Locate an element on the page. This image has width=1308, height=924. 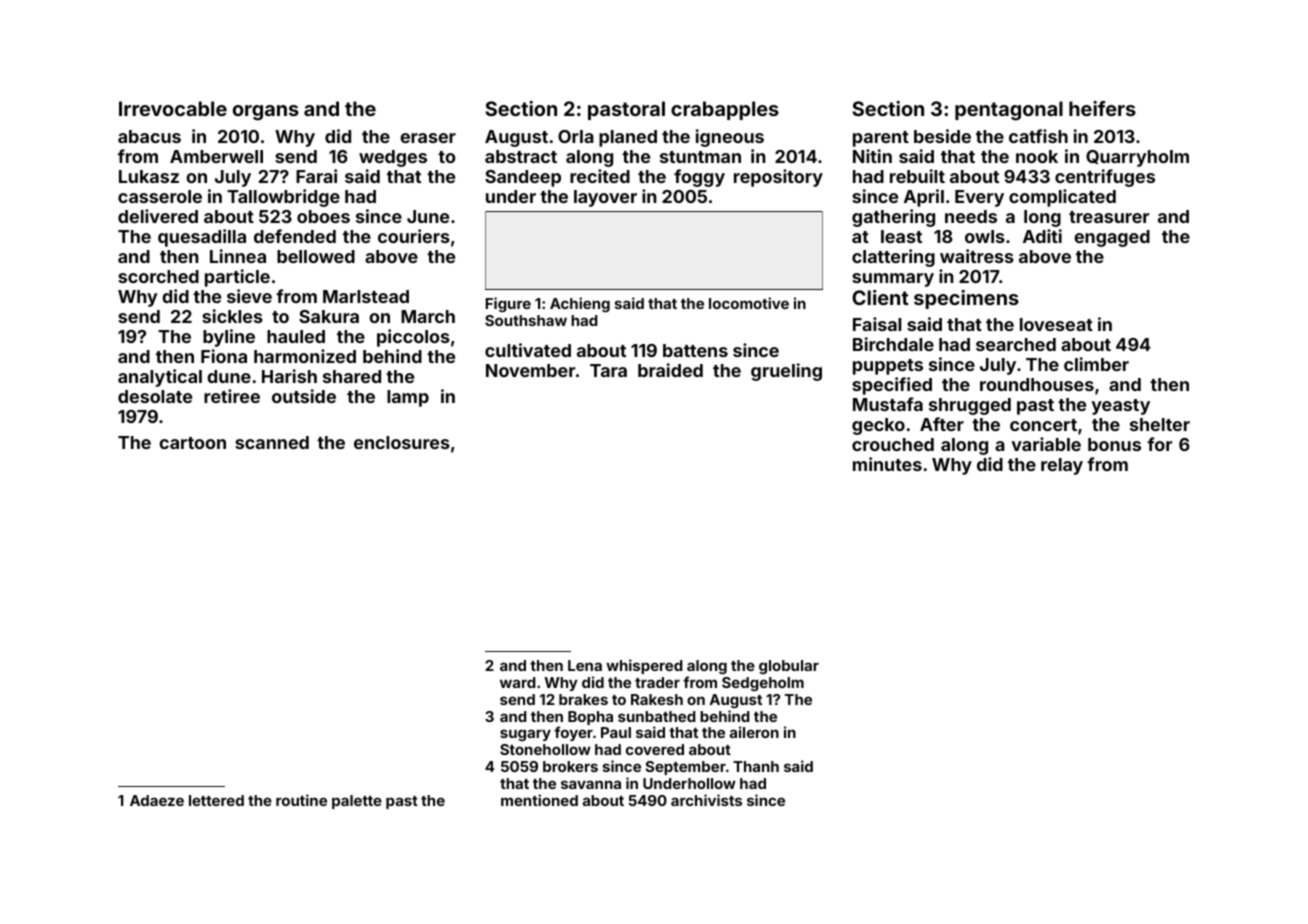
minutes is located at coordinates (887, 464).
